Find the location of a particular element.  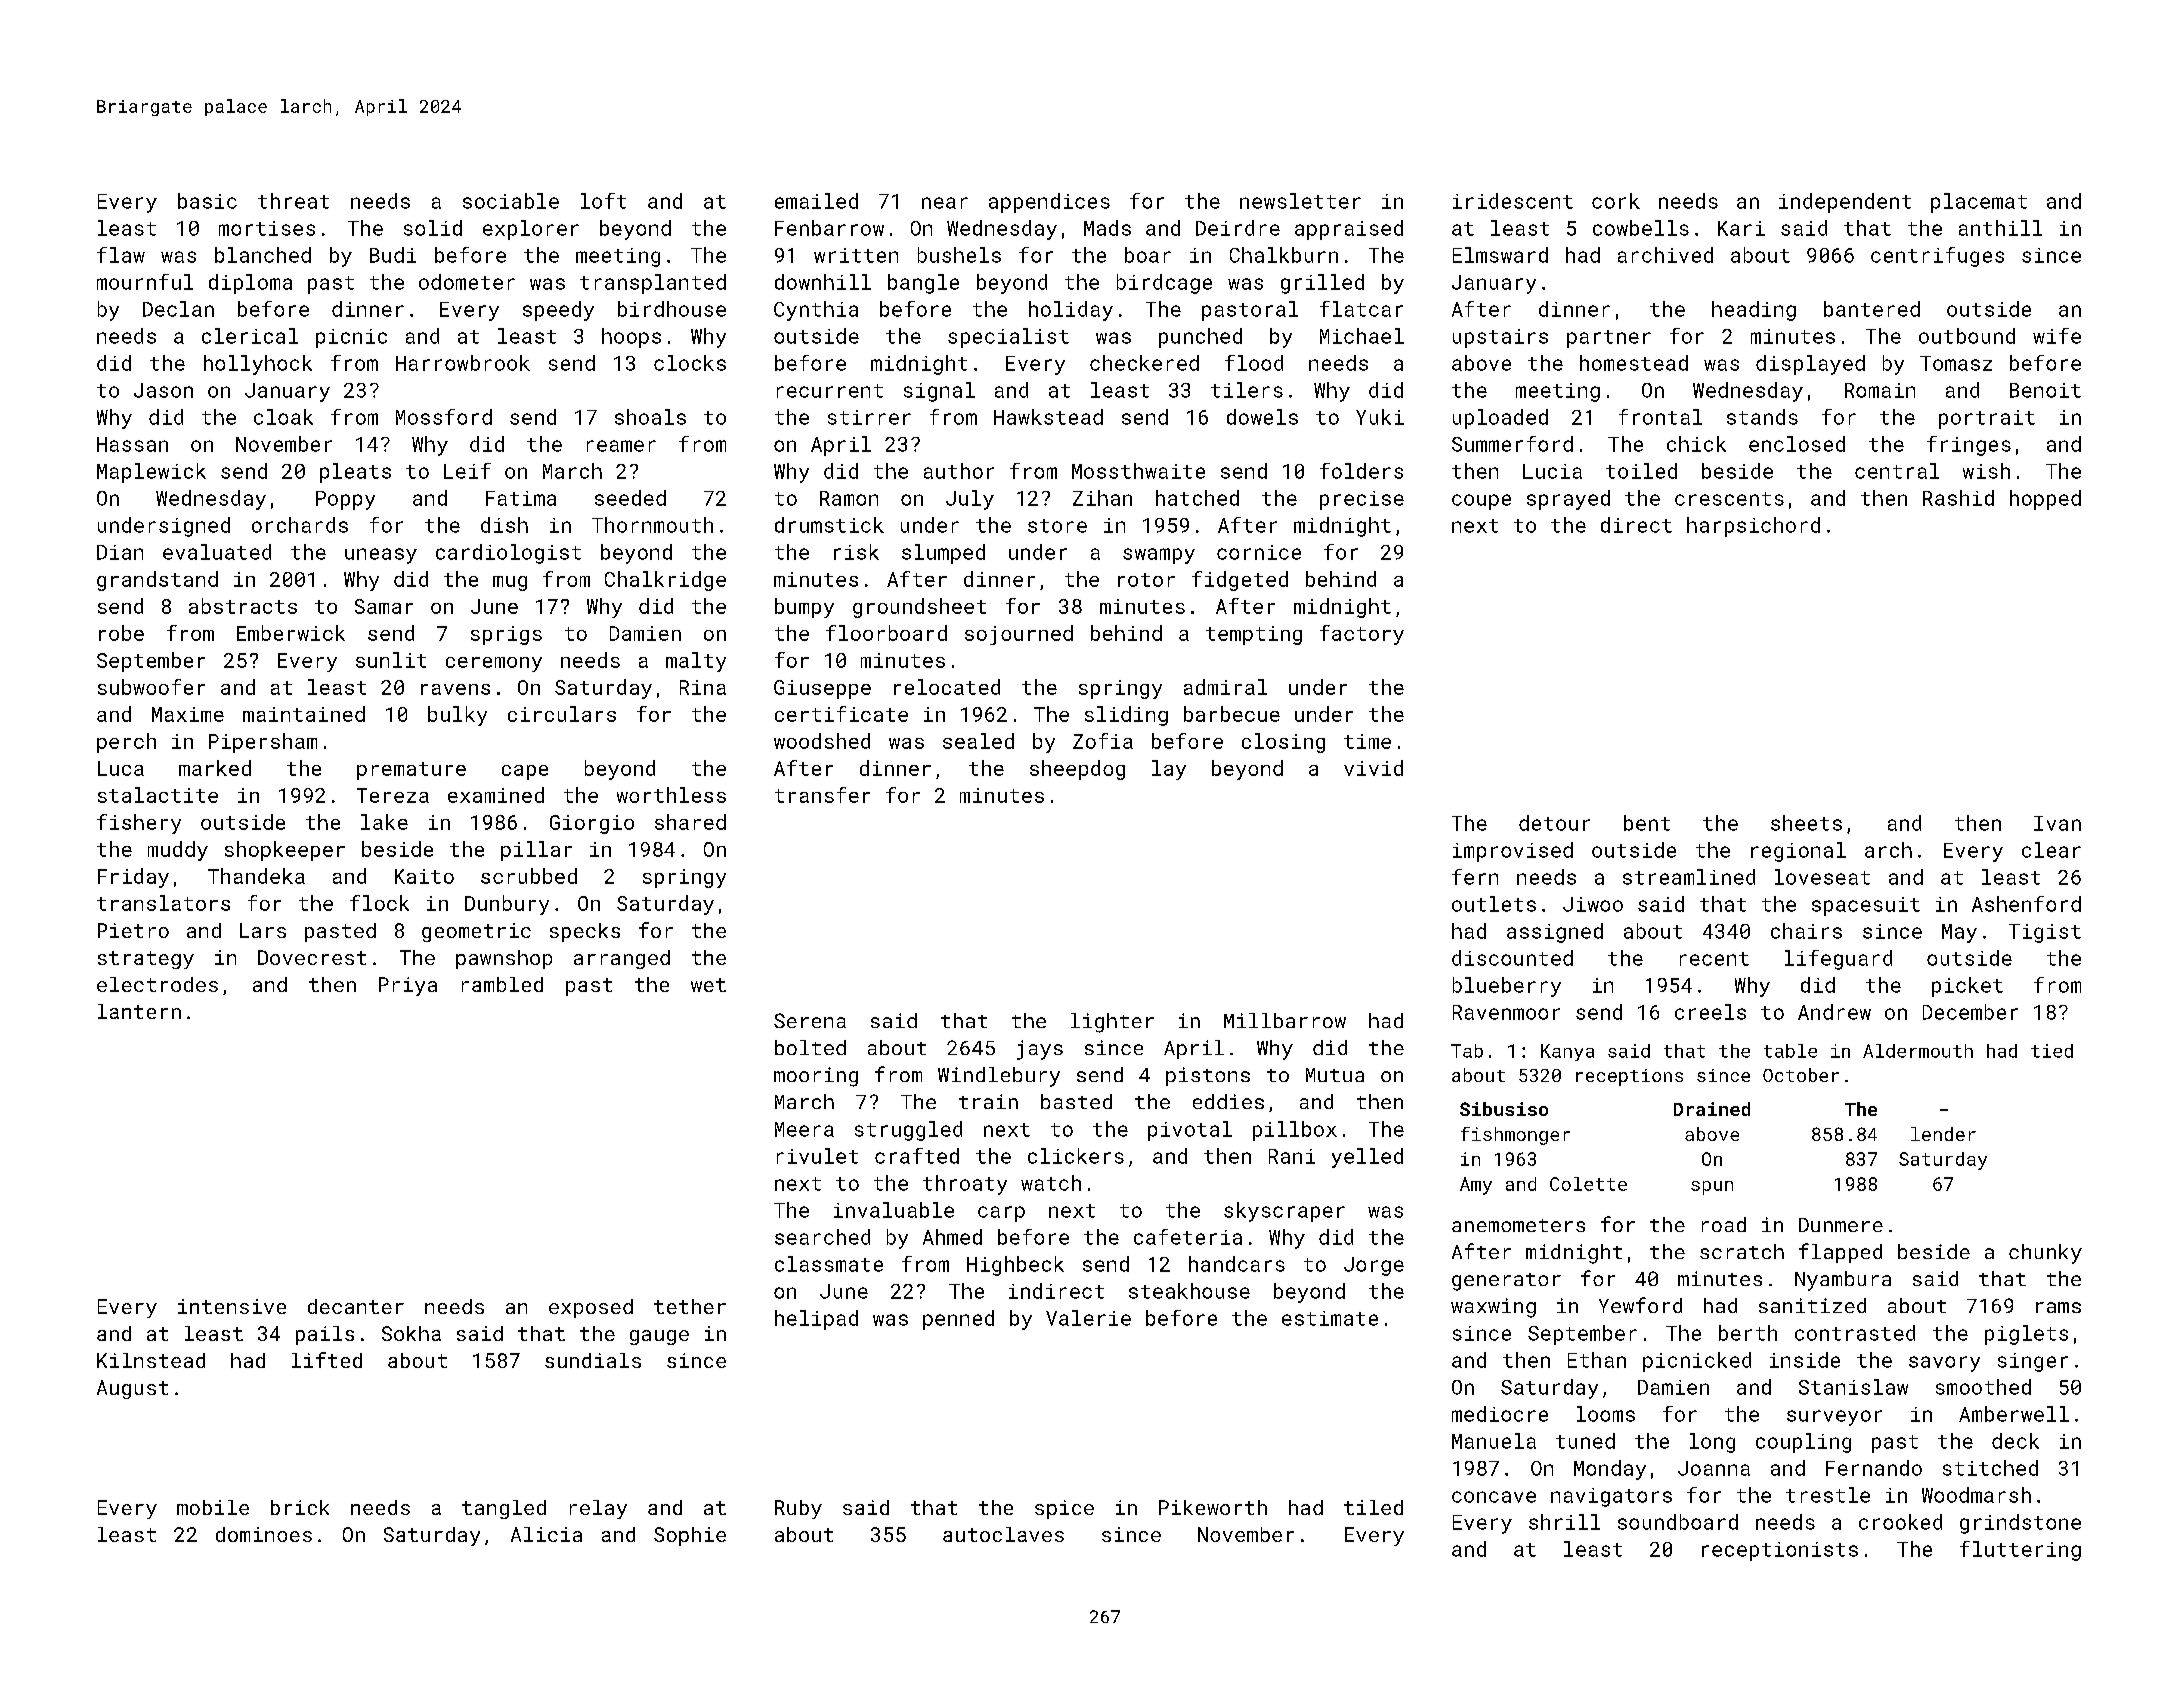

mobile is located at coordinates (213, 1507).
